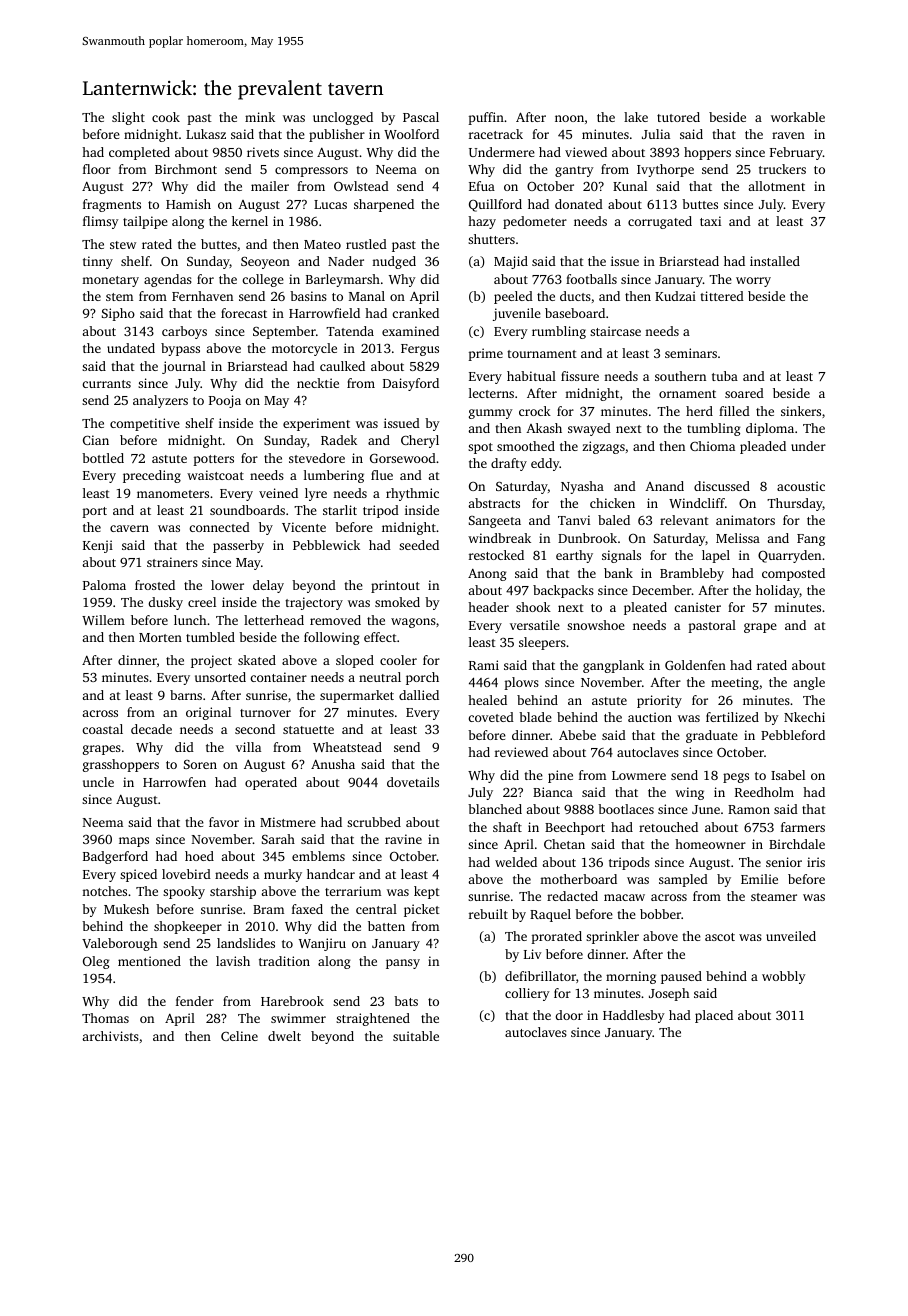 The height and width of the screenshot is (1316, 908). Describe the element at coordinates (801, 486) in the screenshot. I see `acoustic` at that location.
